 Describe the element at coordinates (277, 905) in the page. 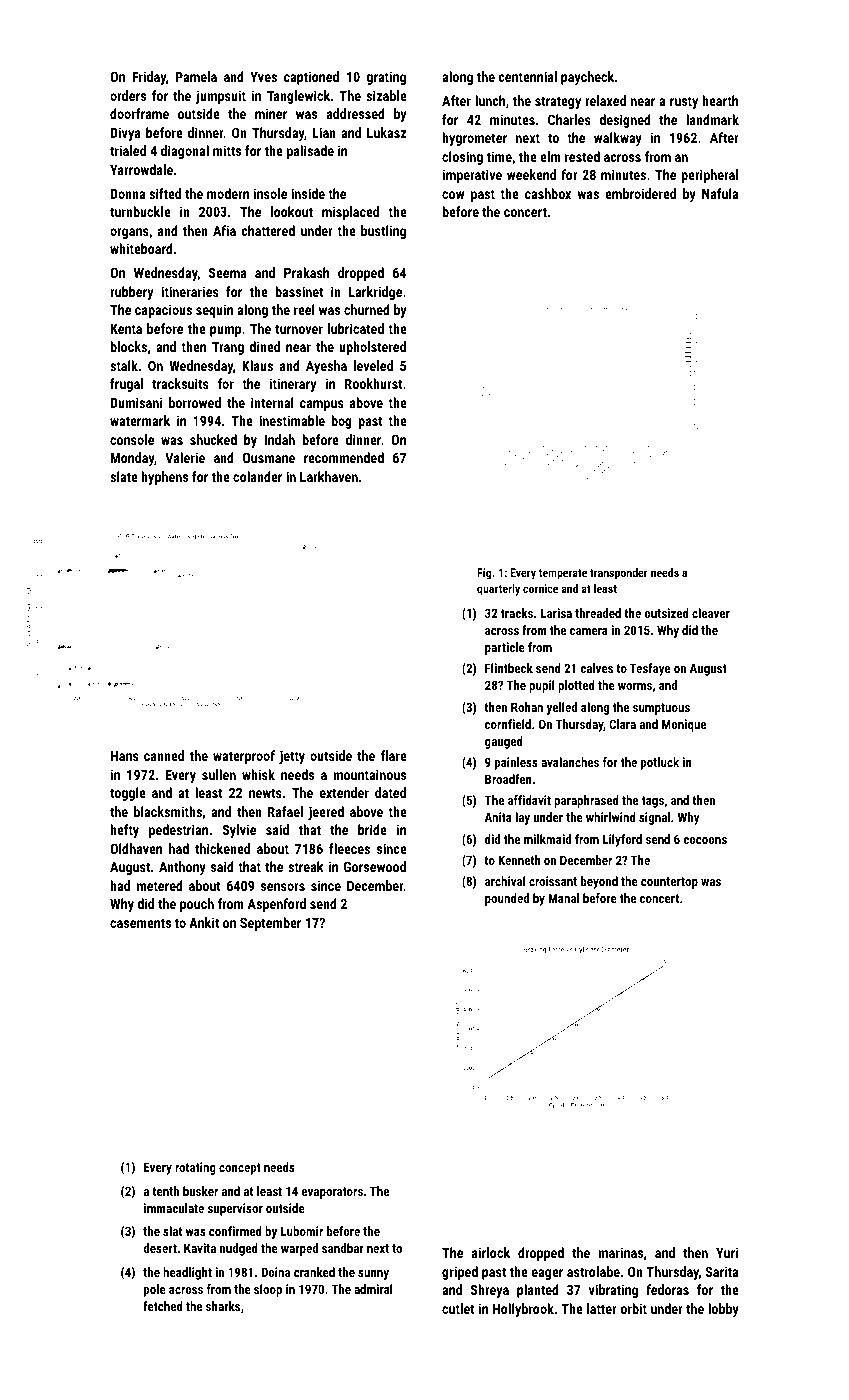

I see `Aspenford` at that location.
